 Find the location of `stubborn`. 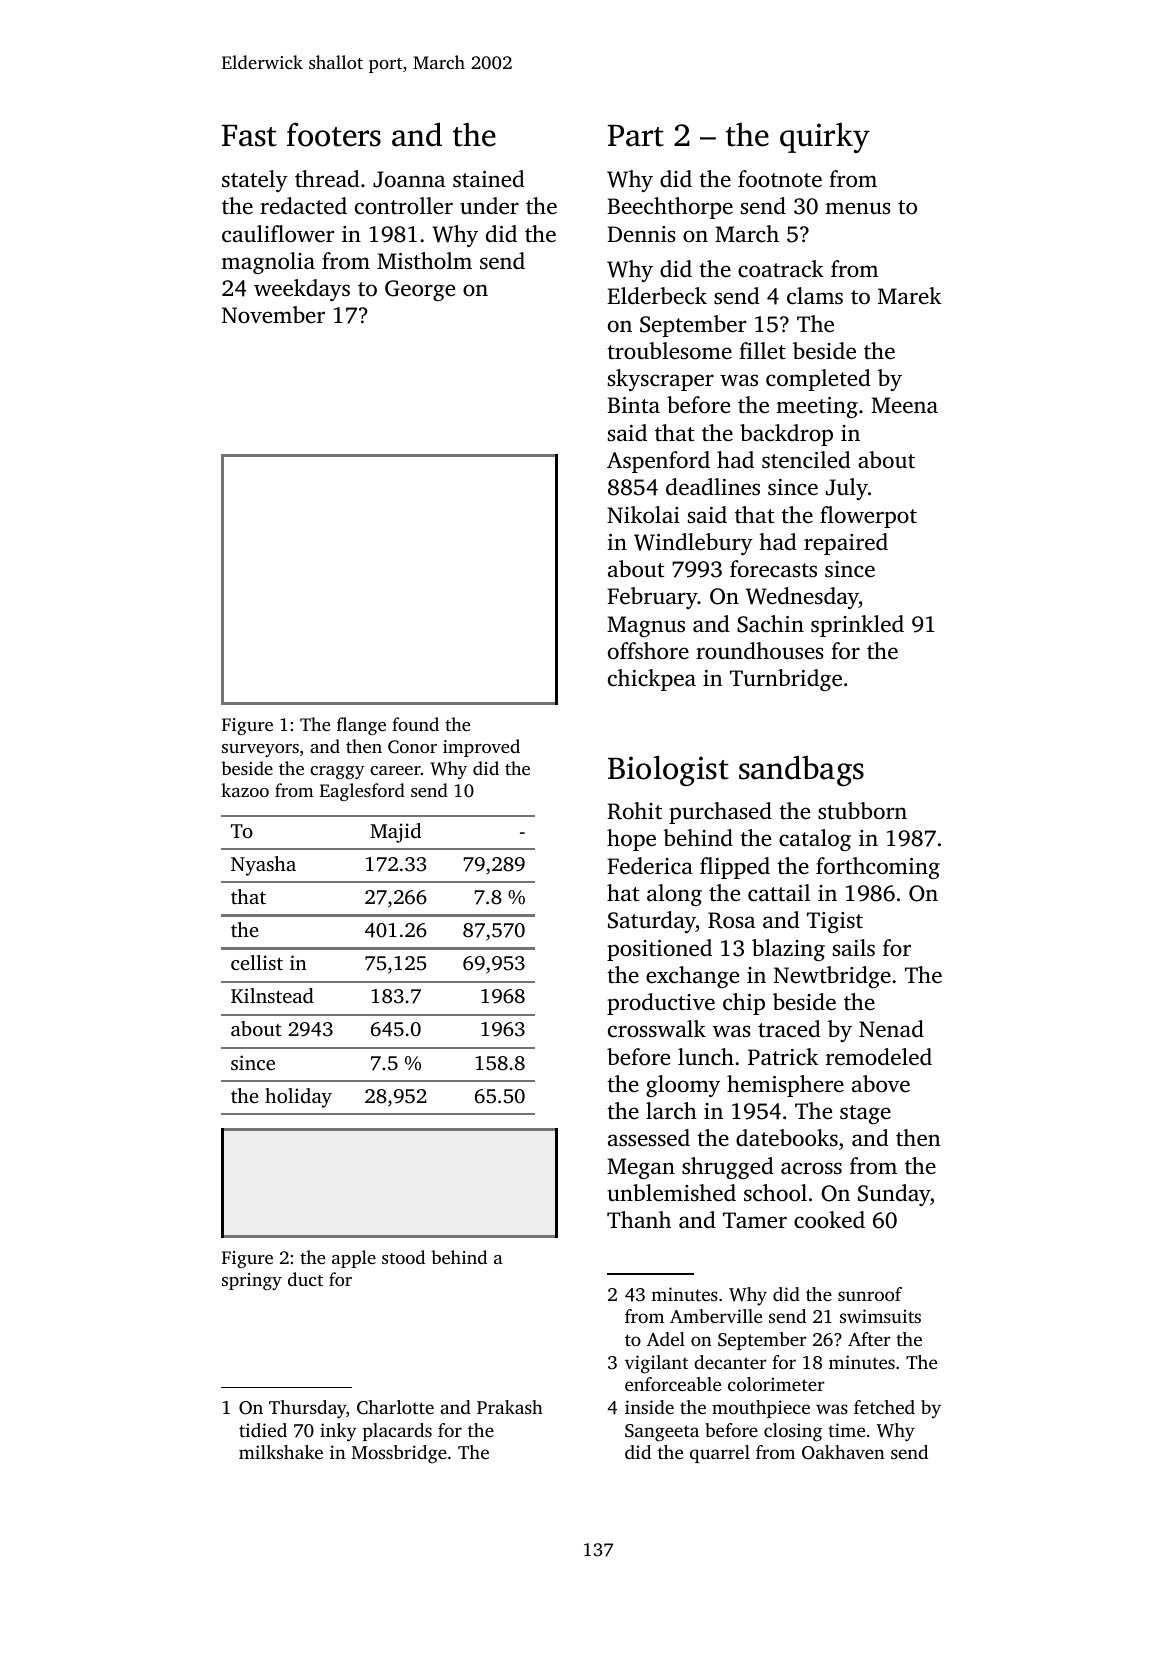

stubborn is located at coordinates (862, 810).
